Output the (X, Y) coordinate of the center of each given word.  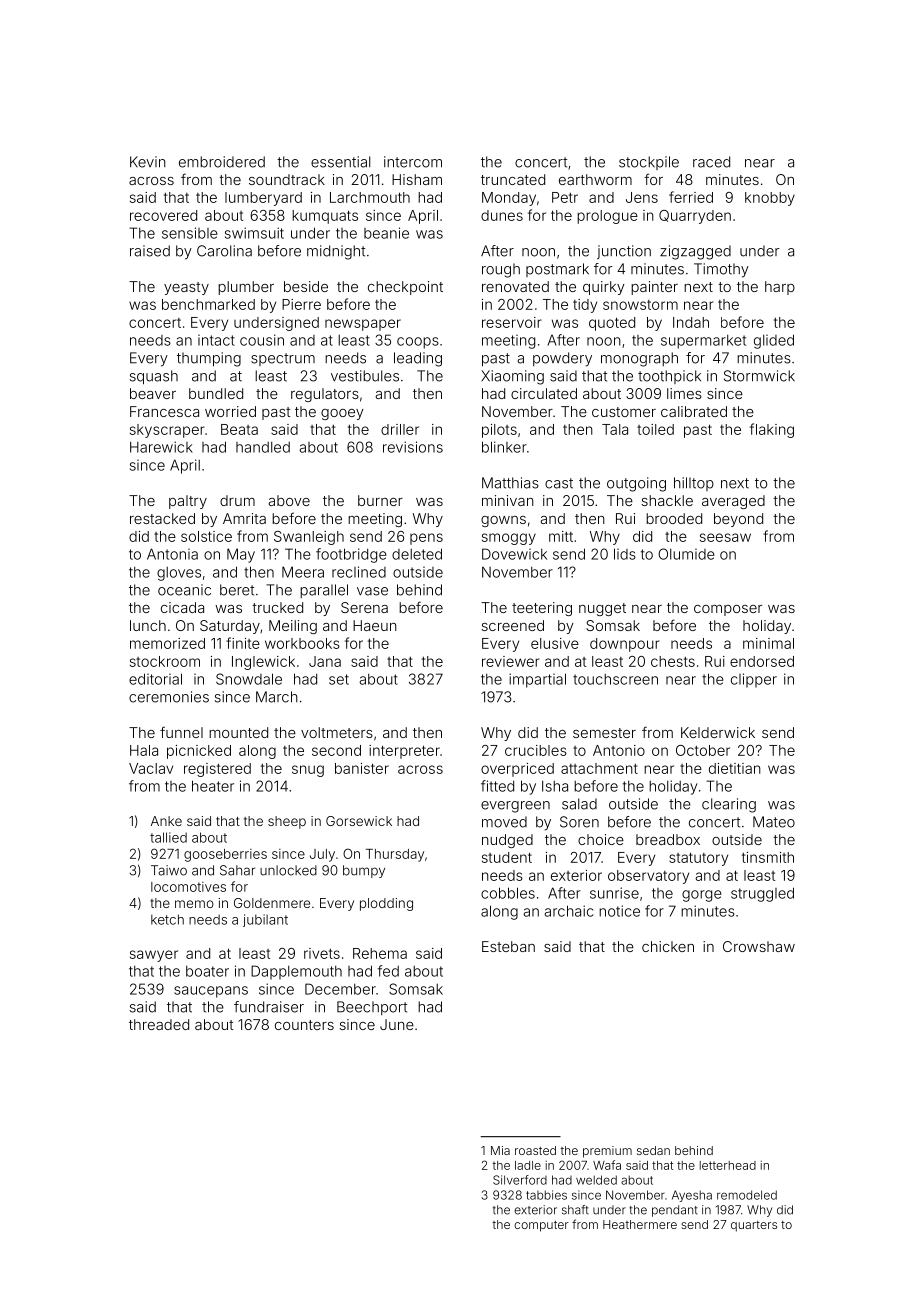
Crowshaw (759, 946)
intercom (413, 162)
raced (711, 162)
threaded (159, 1024)
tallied (168, 837)
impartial (537, 680)
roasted (535, 1150)
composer (728, 610)
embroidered (222, 162)
